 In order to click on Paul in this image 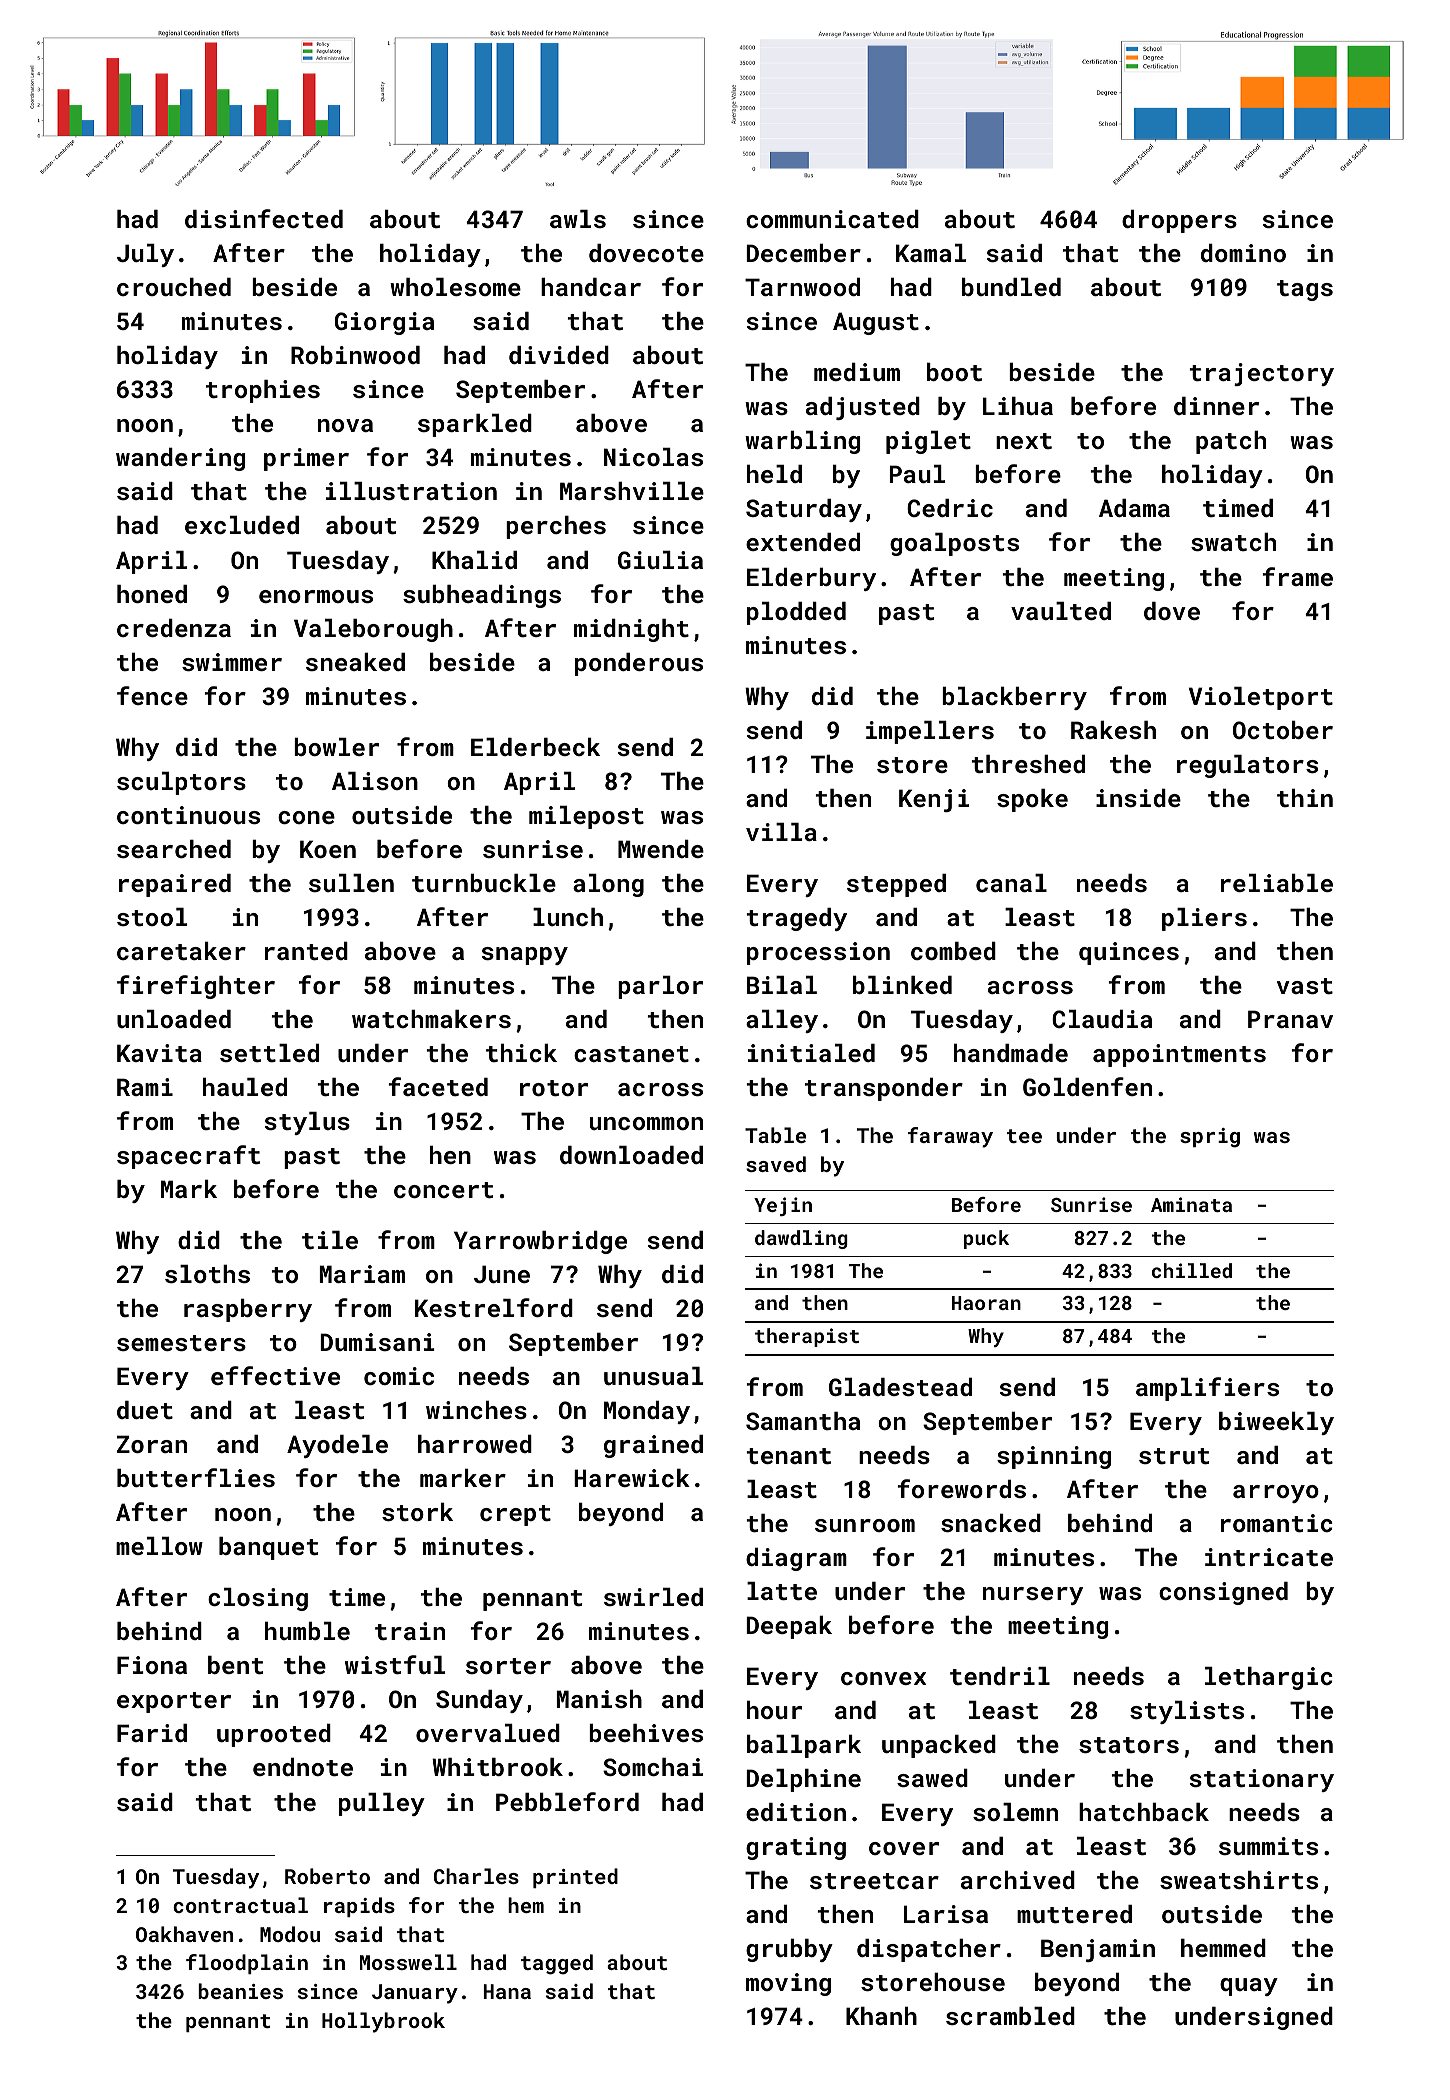, I will do `click(917, 474)`.
